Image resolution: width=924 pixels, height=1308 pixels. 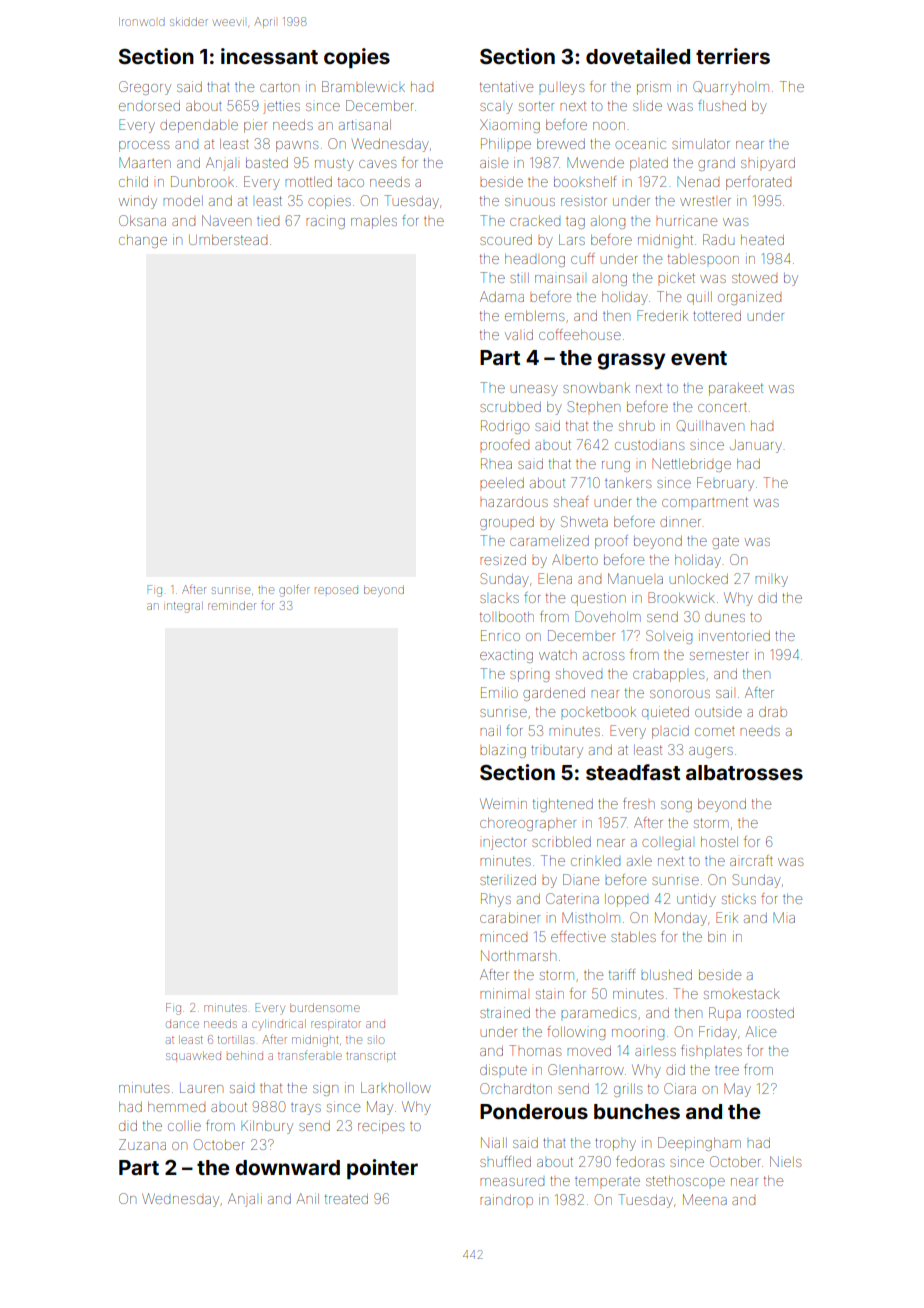 I want to click on Dunbrook, so click(x=202, y=181).
